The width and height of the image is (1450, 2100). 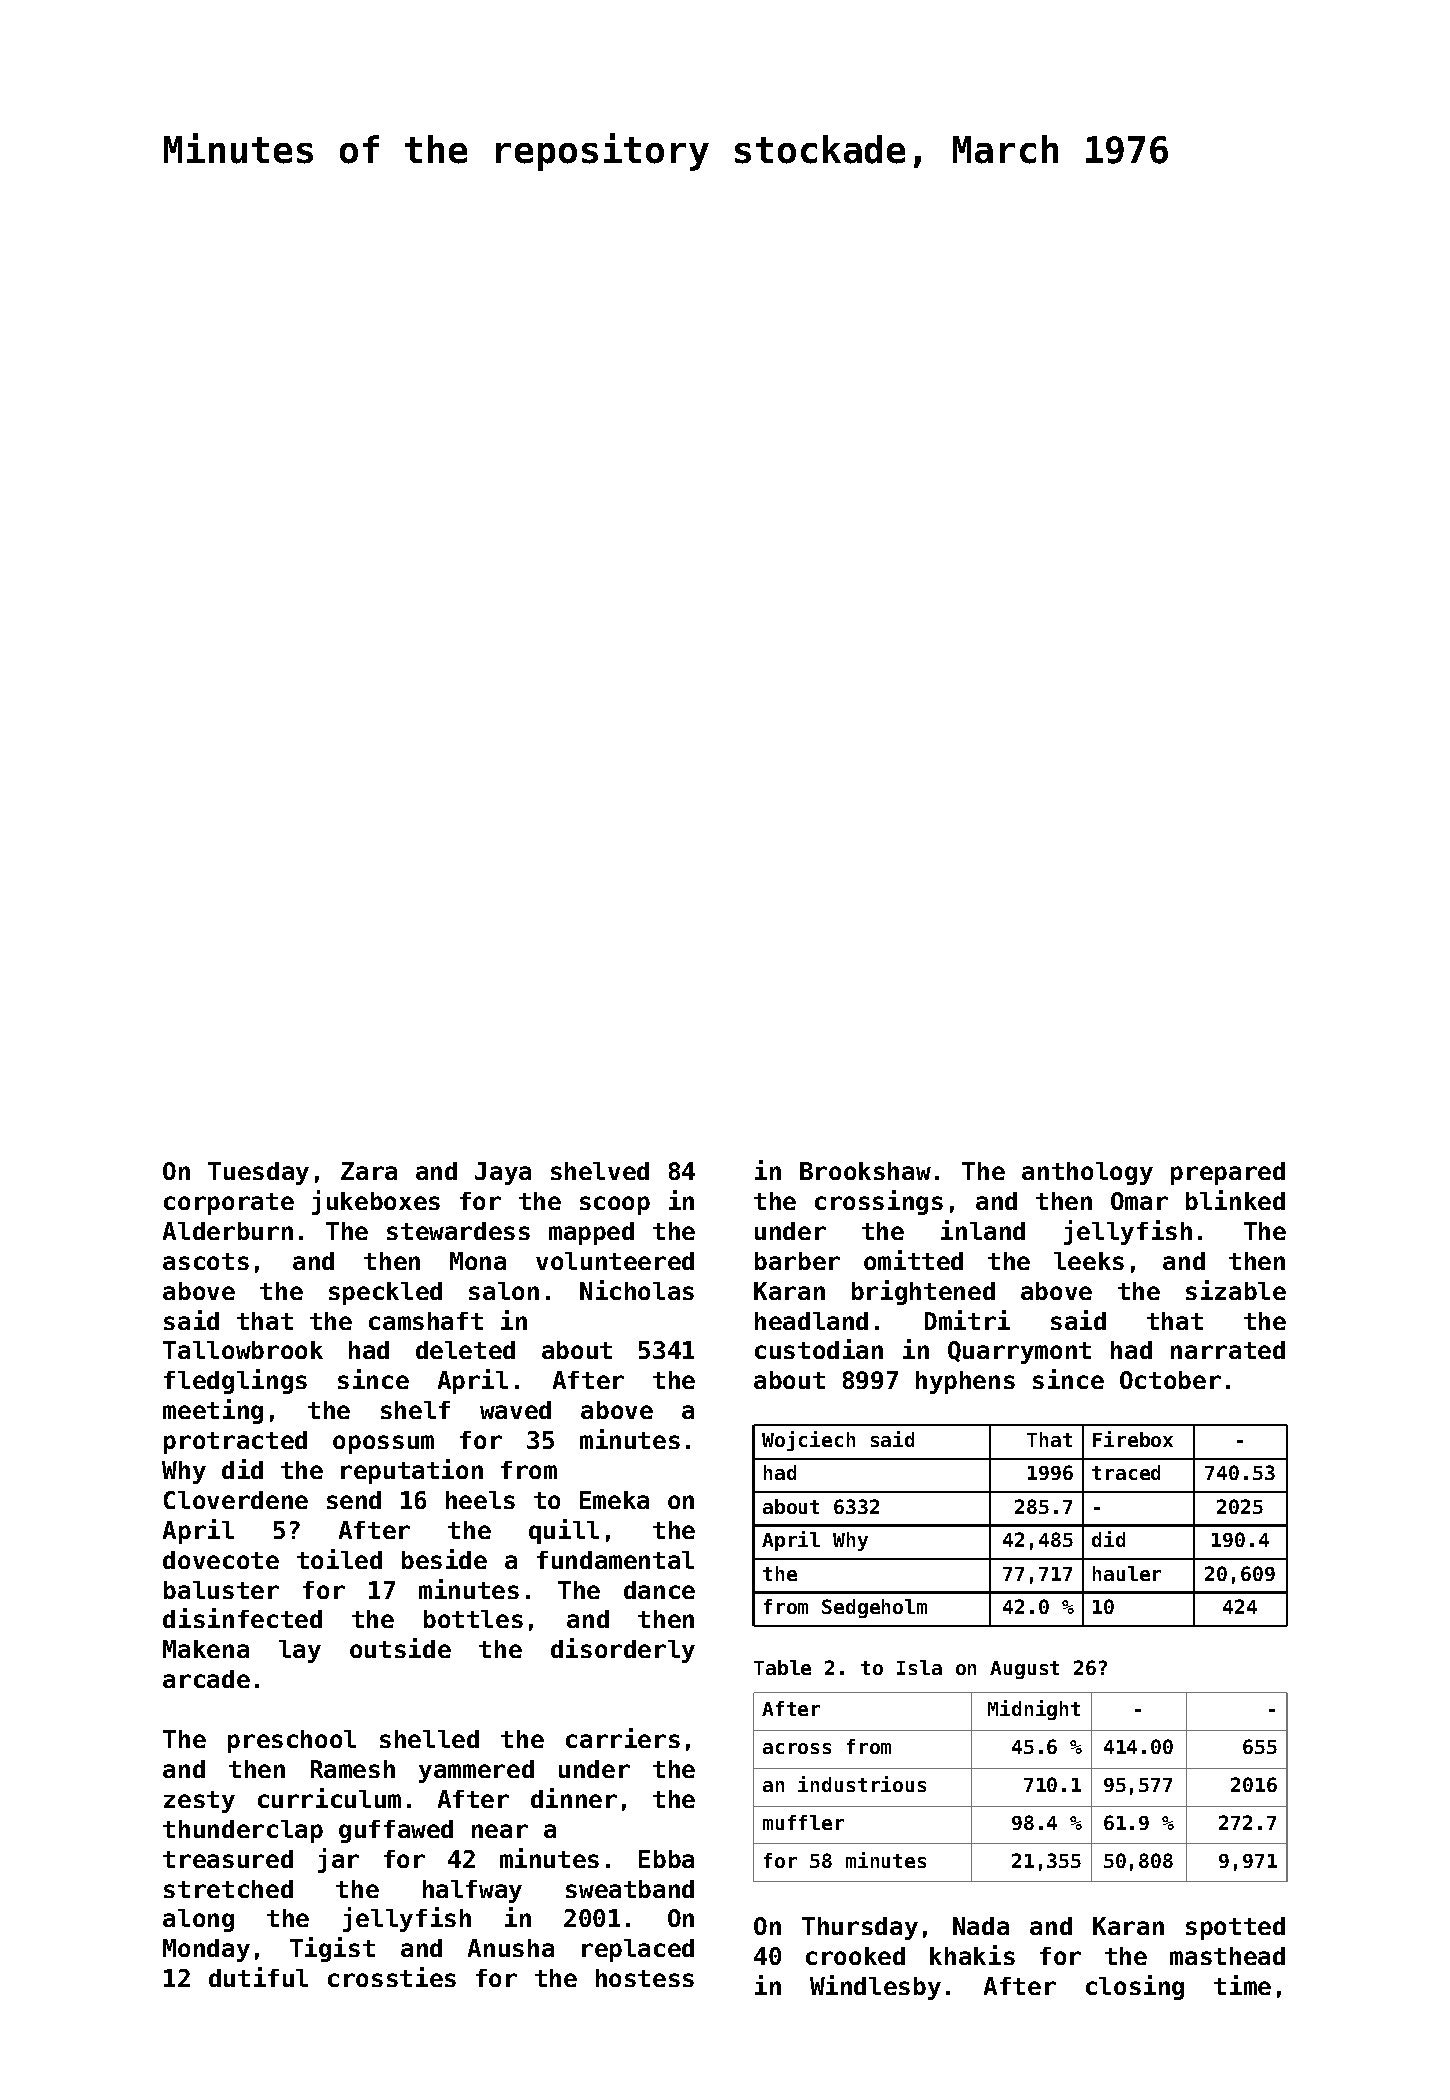 I want to click on stewardess, so click(x=458, y=1231).
